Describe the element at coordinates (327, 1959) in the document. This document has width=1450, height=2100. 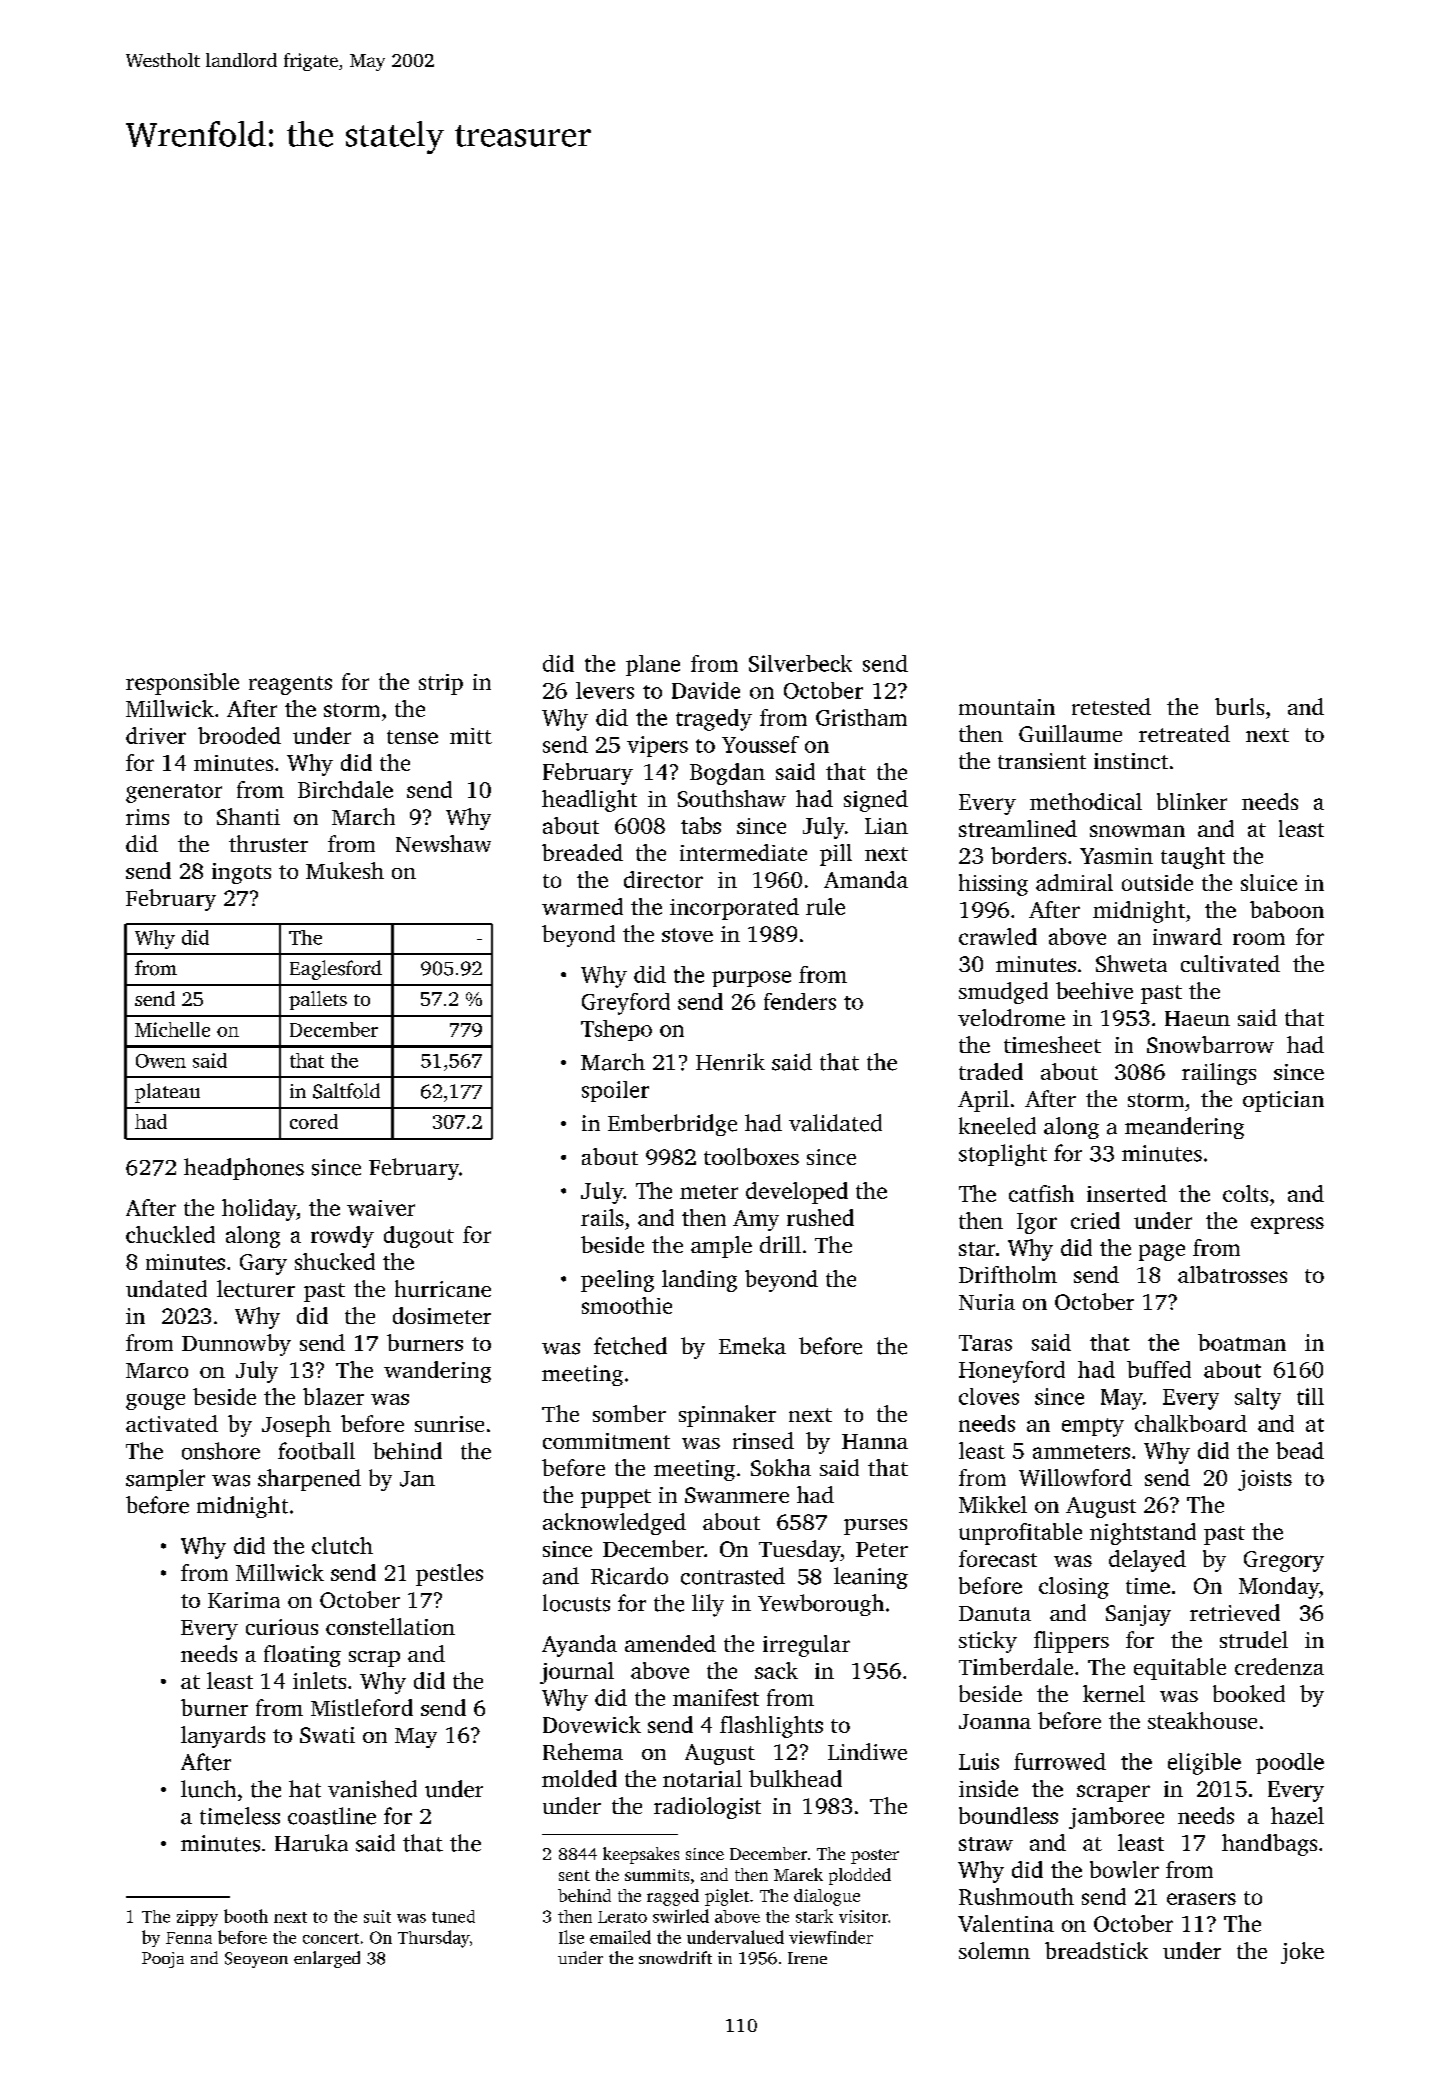
I see `enlarged` at that location.
